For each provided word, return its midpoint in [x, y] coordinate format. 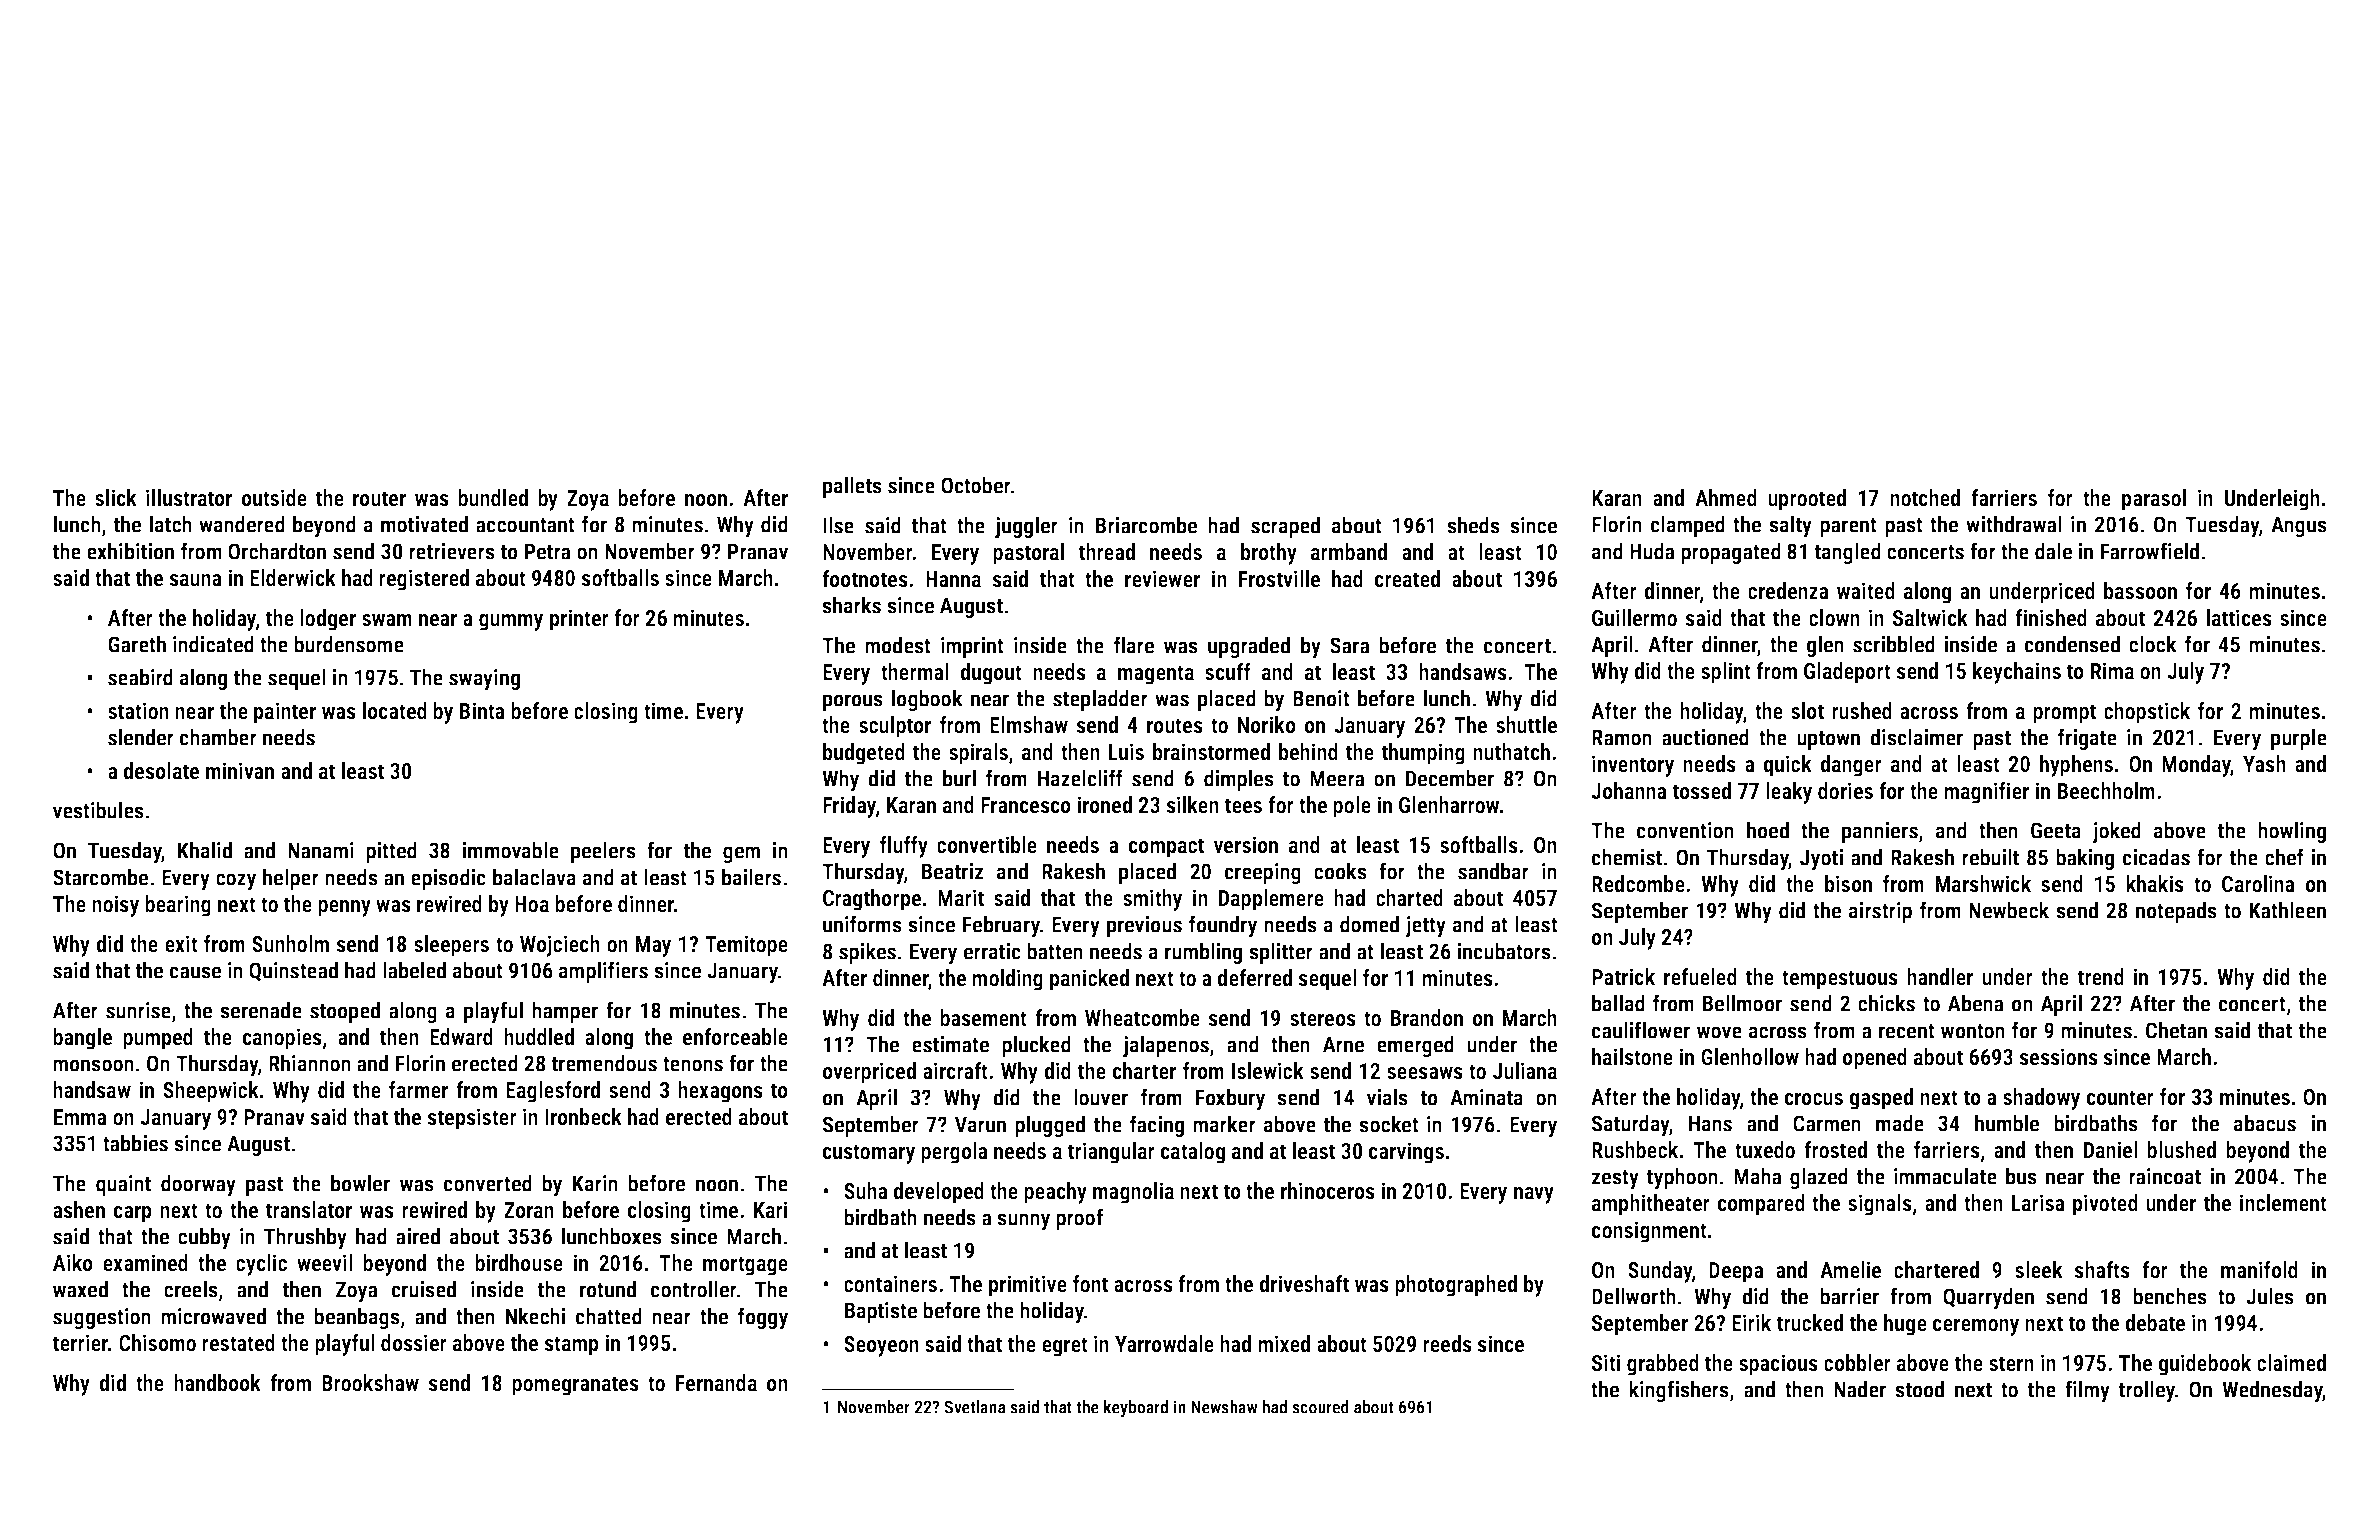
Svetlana [975, 1407]
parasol [2154, 500]
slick [116, 497]
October [976, 485]
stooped [345, 1012]
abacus [2265, 1123]
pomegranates [575, 1386]
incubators [1504, 951]
